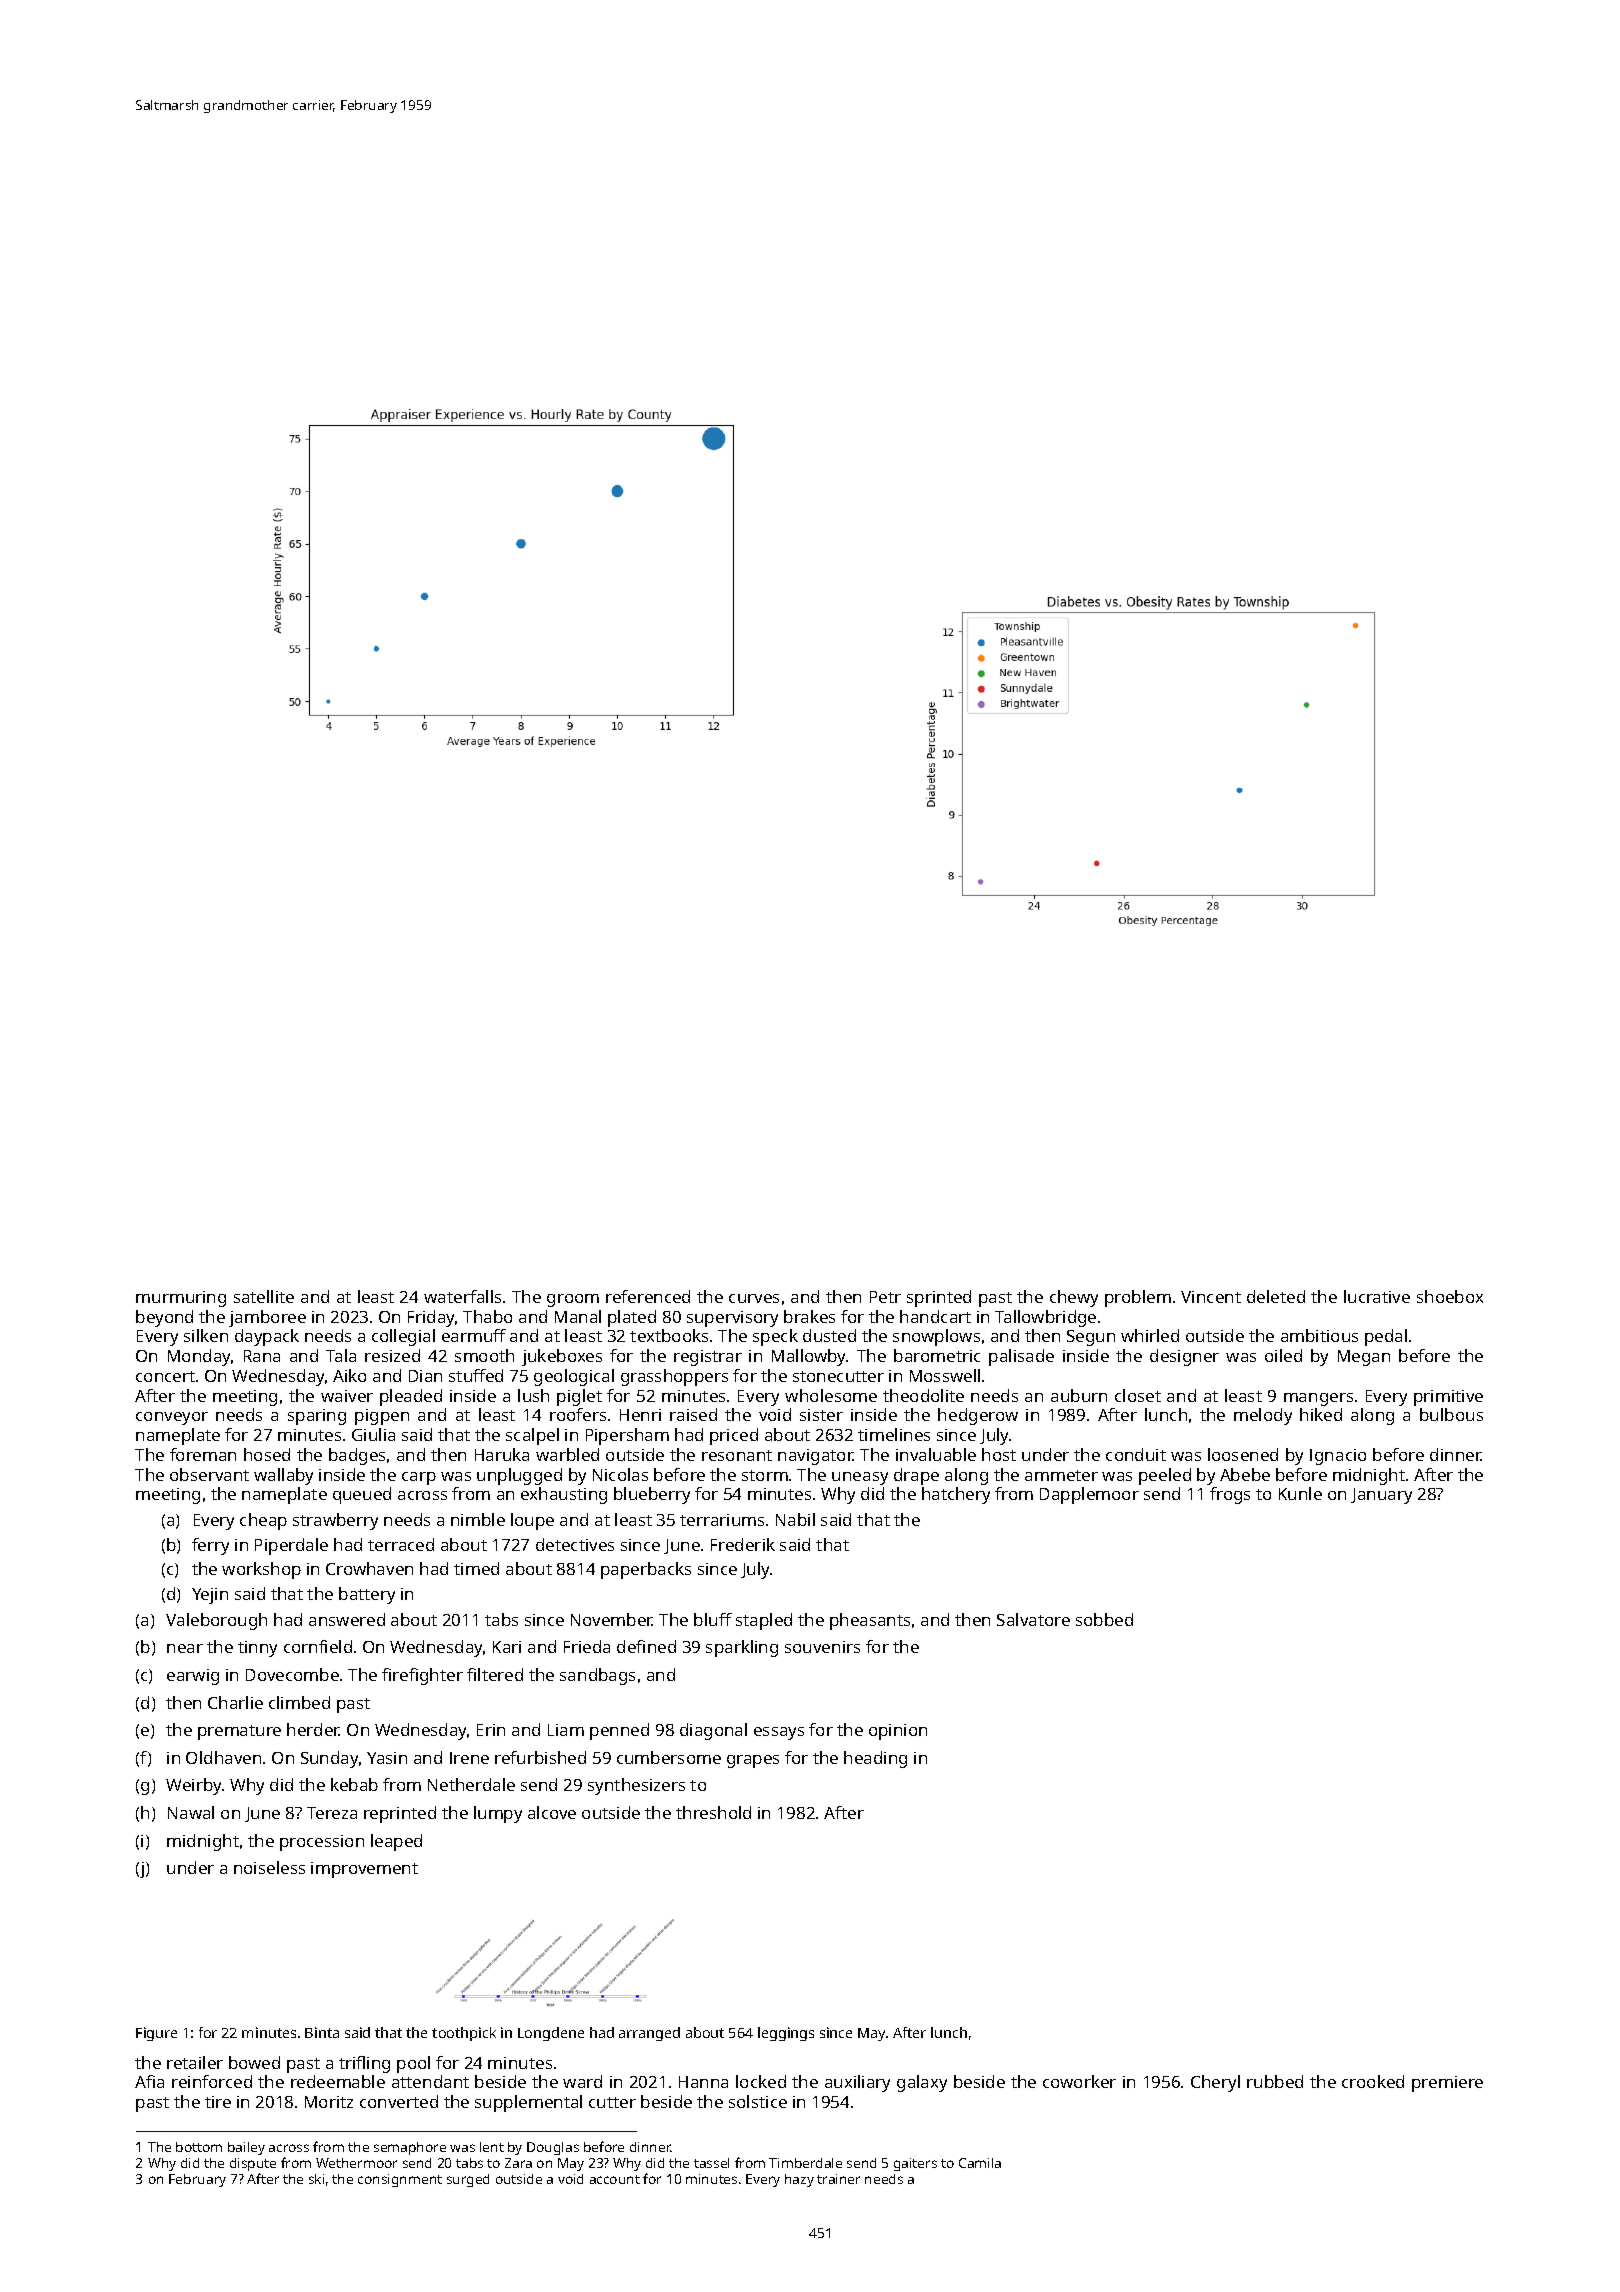  What do you see at coordinates (786, 2034) in the screenshot?
I see `leggings` at bounding box center [786, 2034].
